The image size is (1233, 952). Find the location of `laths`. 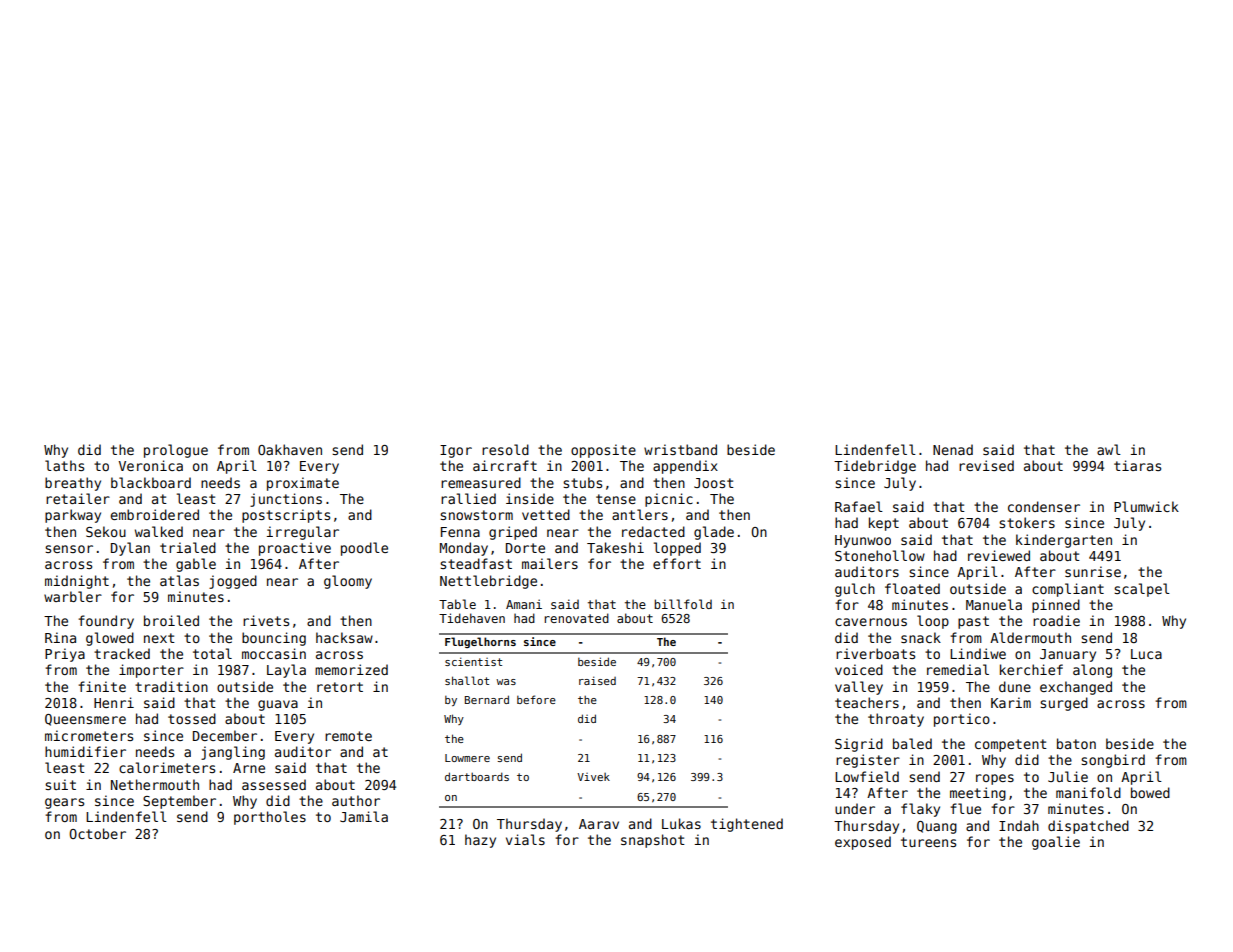

laths is located at coordinates (64, 465).
